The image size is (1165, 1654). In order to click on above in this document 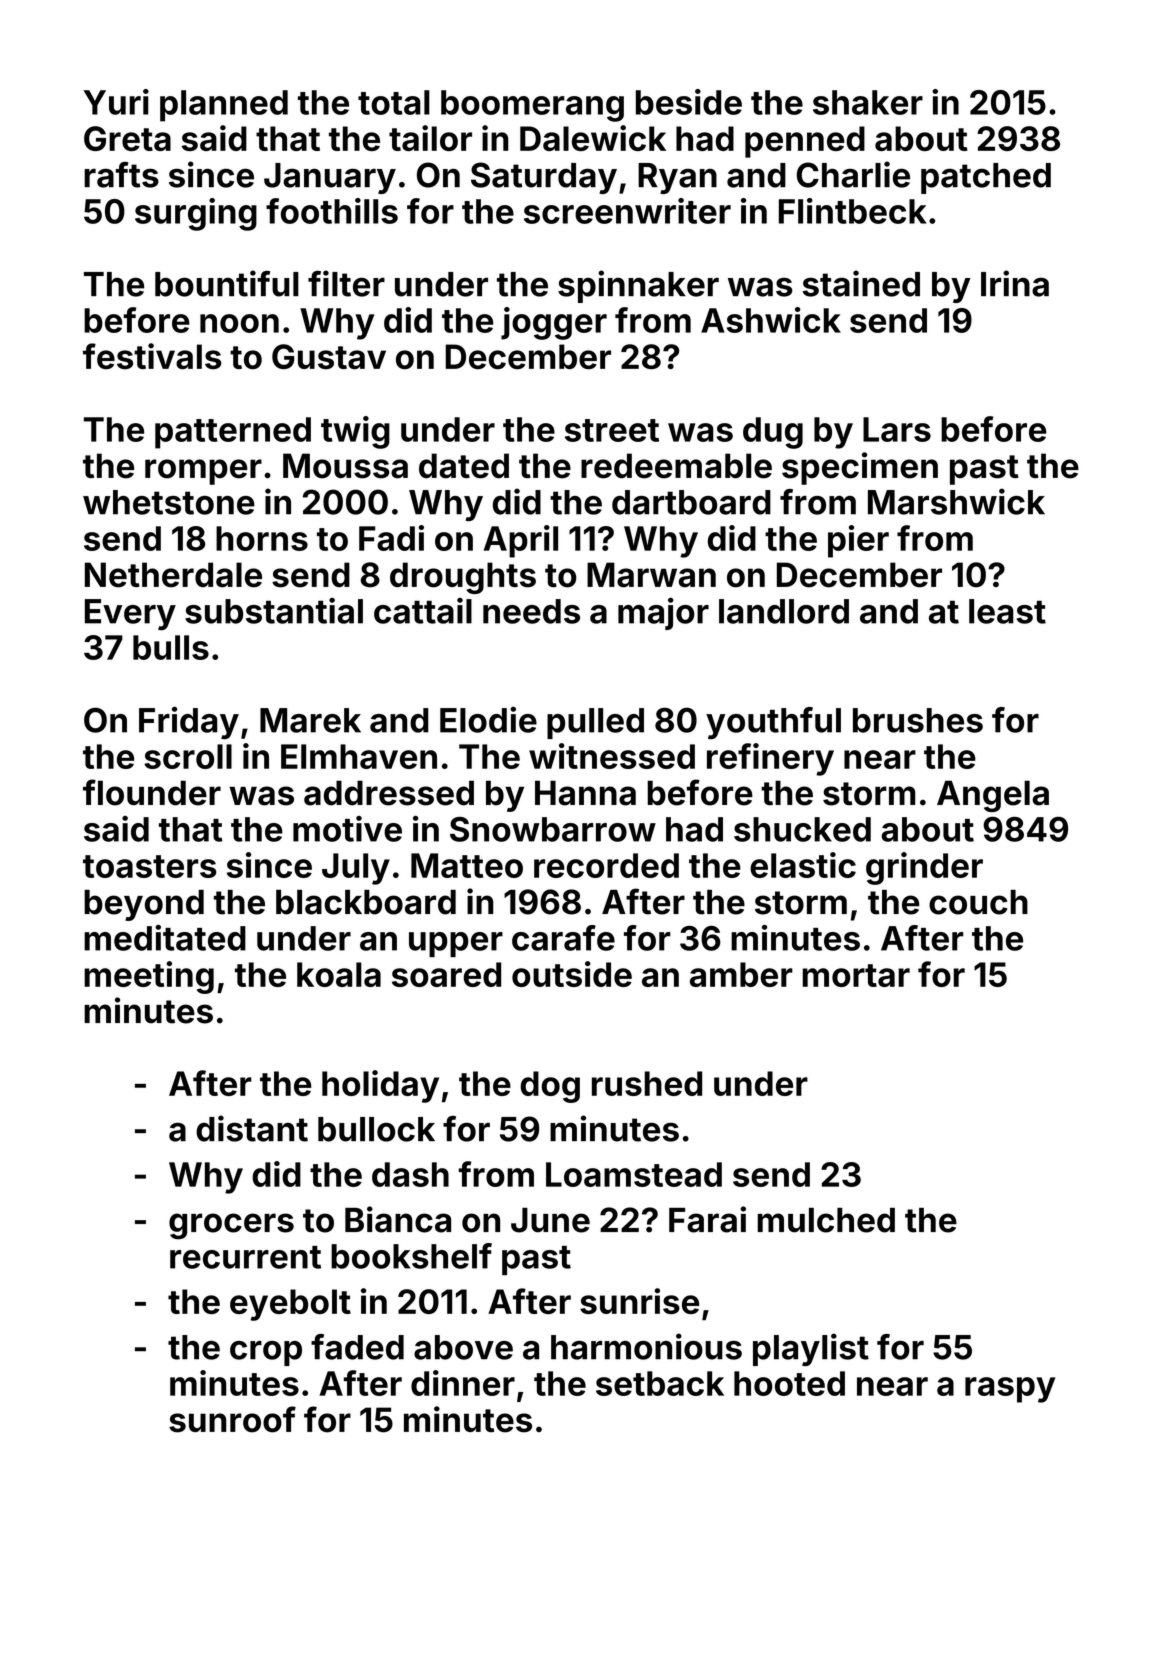, I will do `click(463, 1347)`.
